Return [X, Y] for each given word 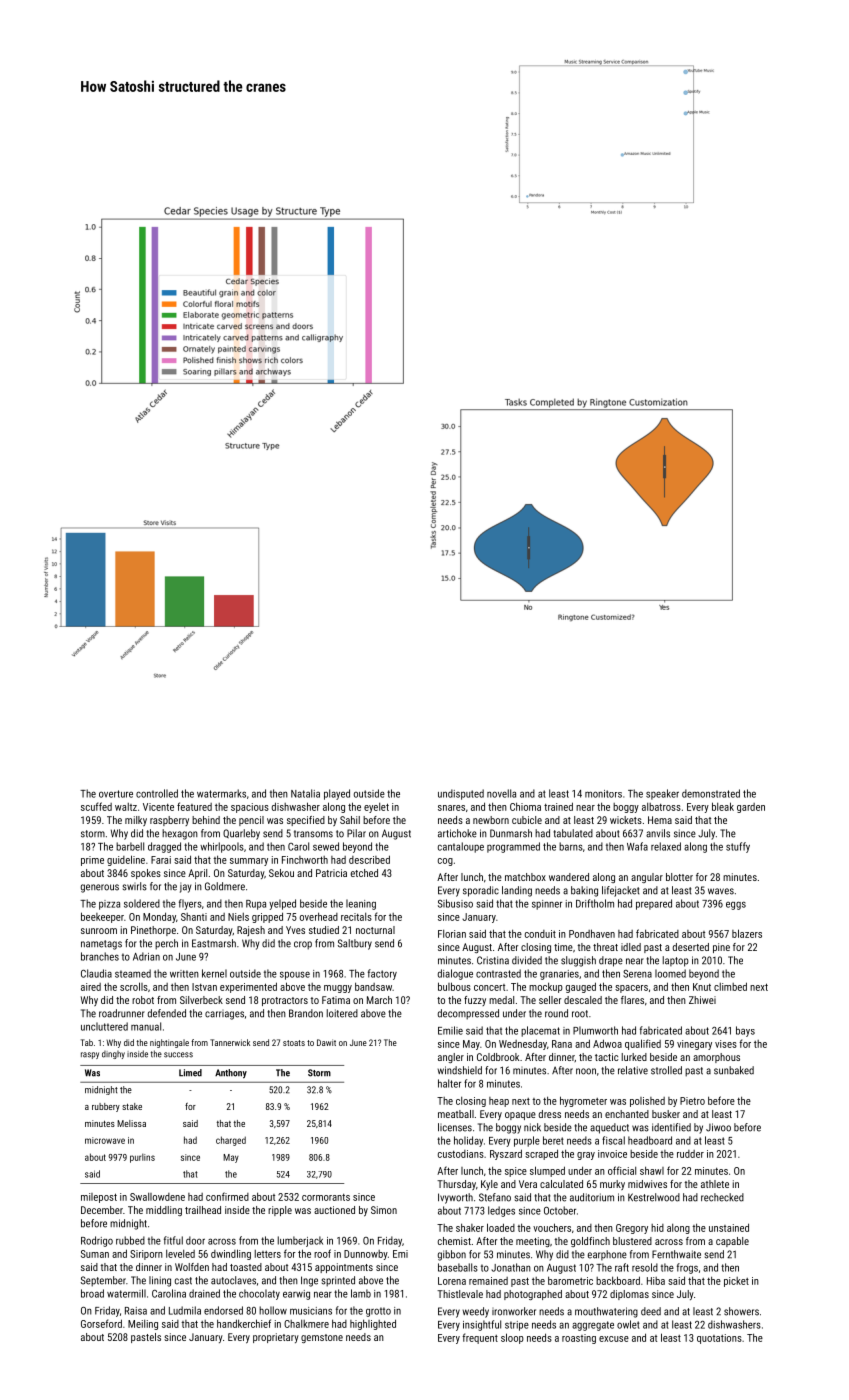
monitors [603, 794]
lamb [361, 1293]
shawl [652, 1170]
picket [736, 1282]
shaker [470, 1227]
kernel [214, 973]
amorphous [716, 1058]
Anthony [231, 1074]
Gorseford [101, 1323]
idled [631, 947]
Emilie [450, 1030]
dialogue [455, 974]
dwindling [231, 1254]
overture [116, 794]
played [337, 794]
